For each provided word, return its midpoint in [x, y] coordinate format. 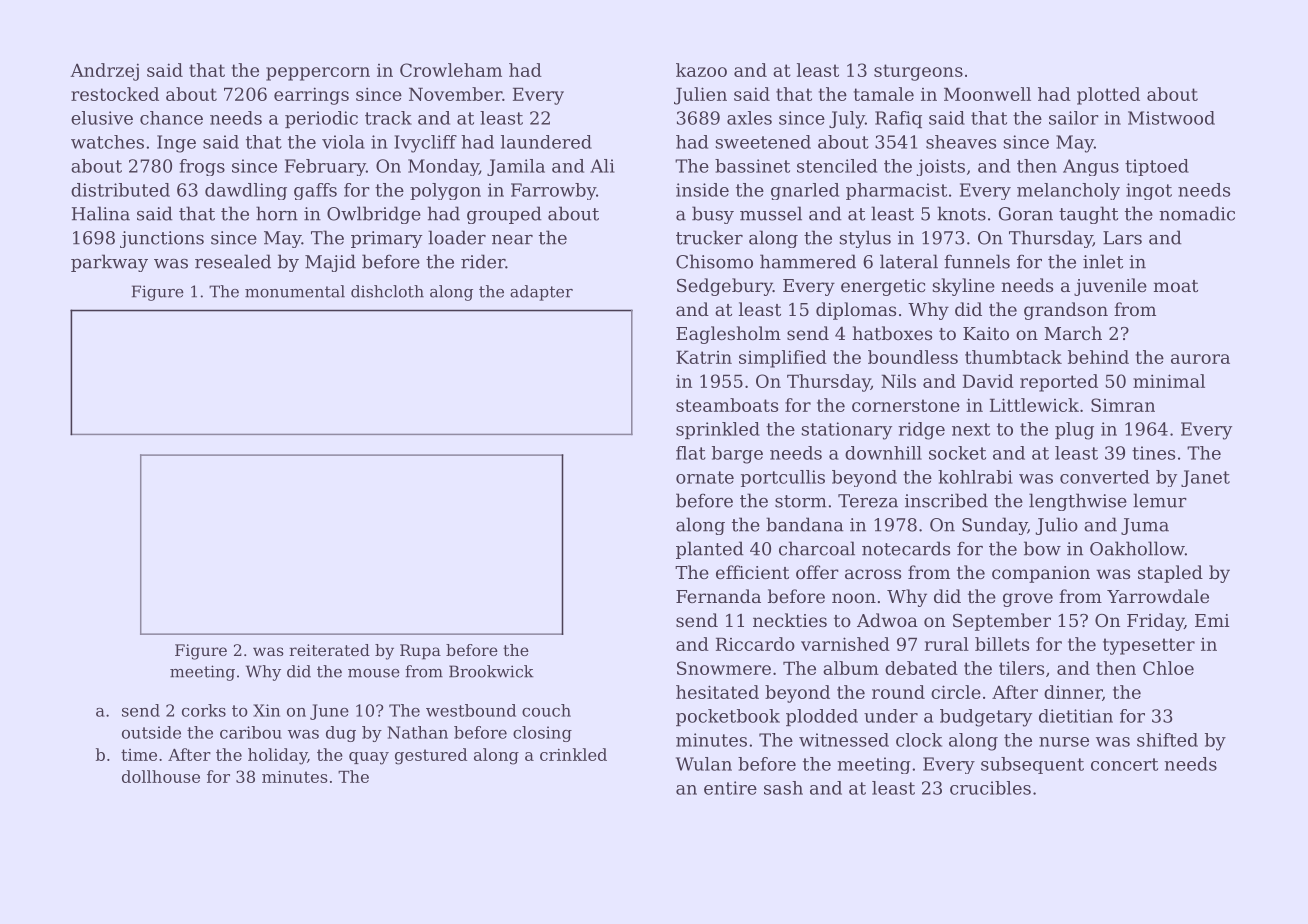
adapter [541, 293]
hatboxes [892, 333]
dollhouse [161, 776]
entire [730, 788]
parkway [109, 263]
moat [1176, 286]
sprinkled [718, 430]
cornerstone [906, 405]
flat [691, 453]
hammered [808, 261]
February [325, 167]
